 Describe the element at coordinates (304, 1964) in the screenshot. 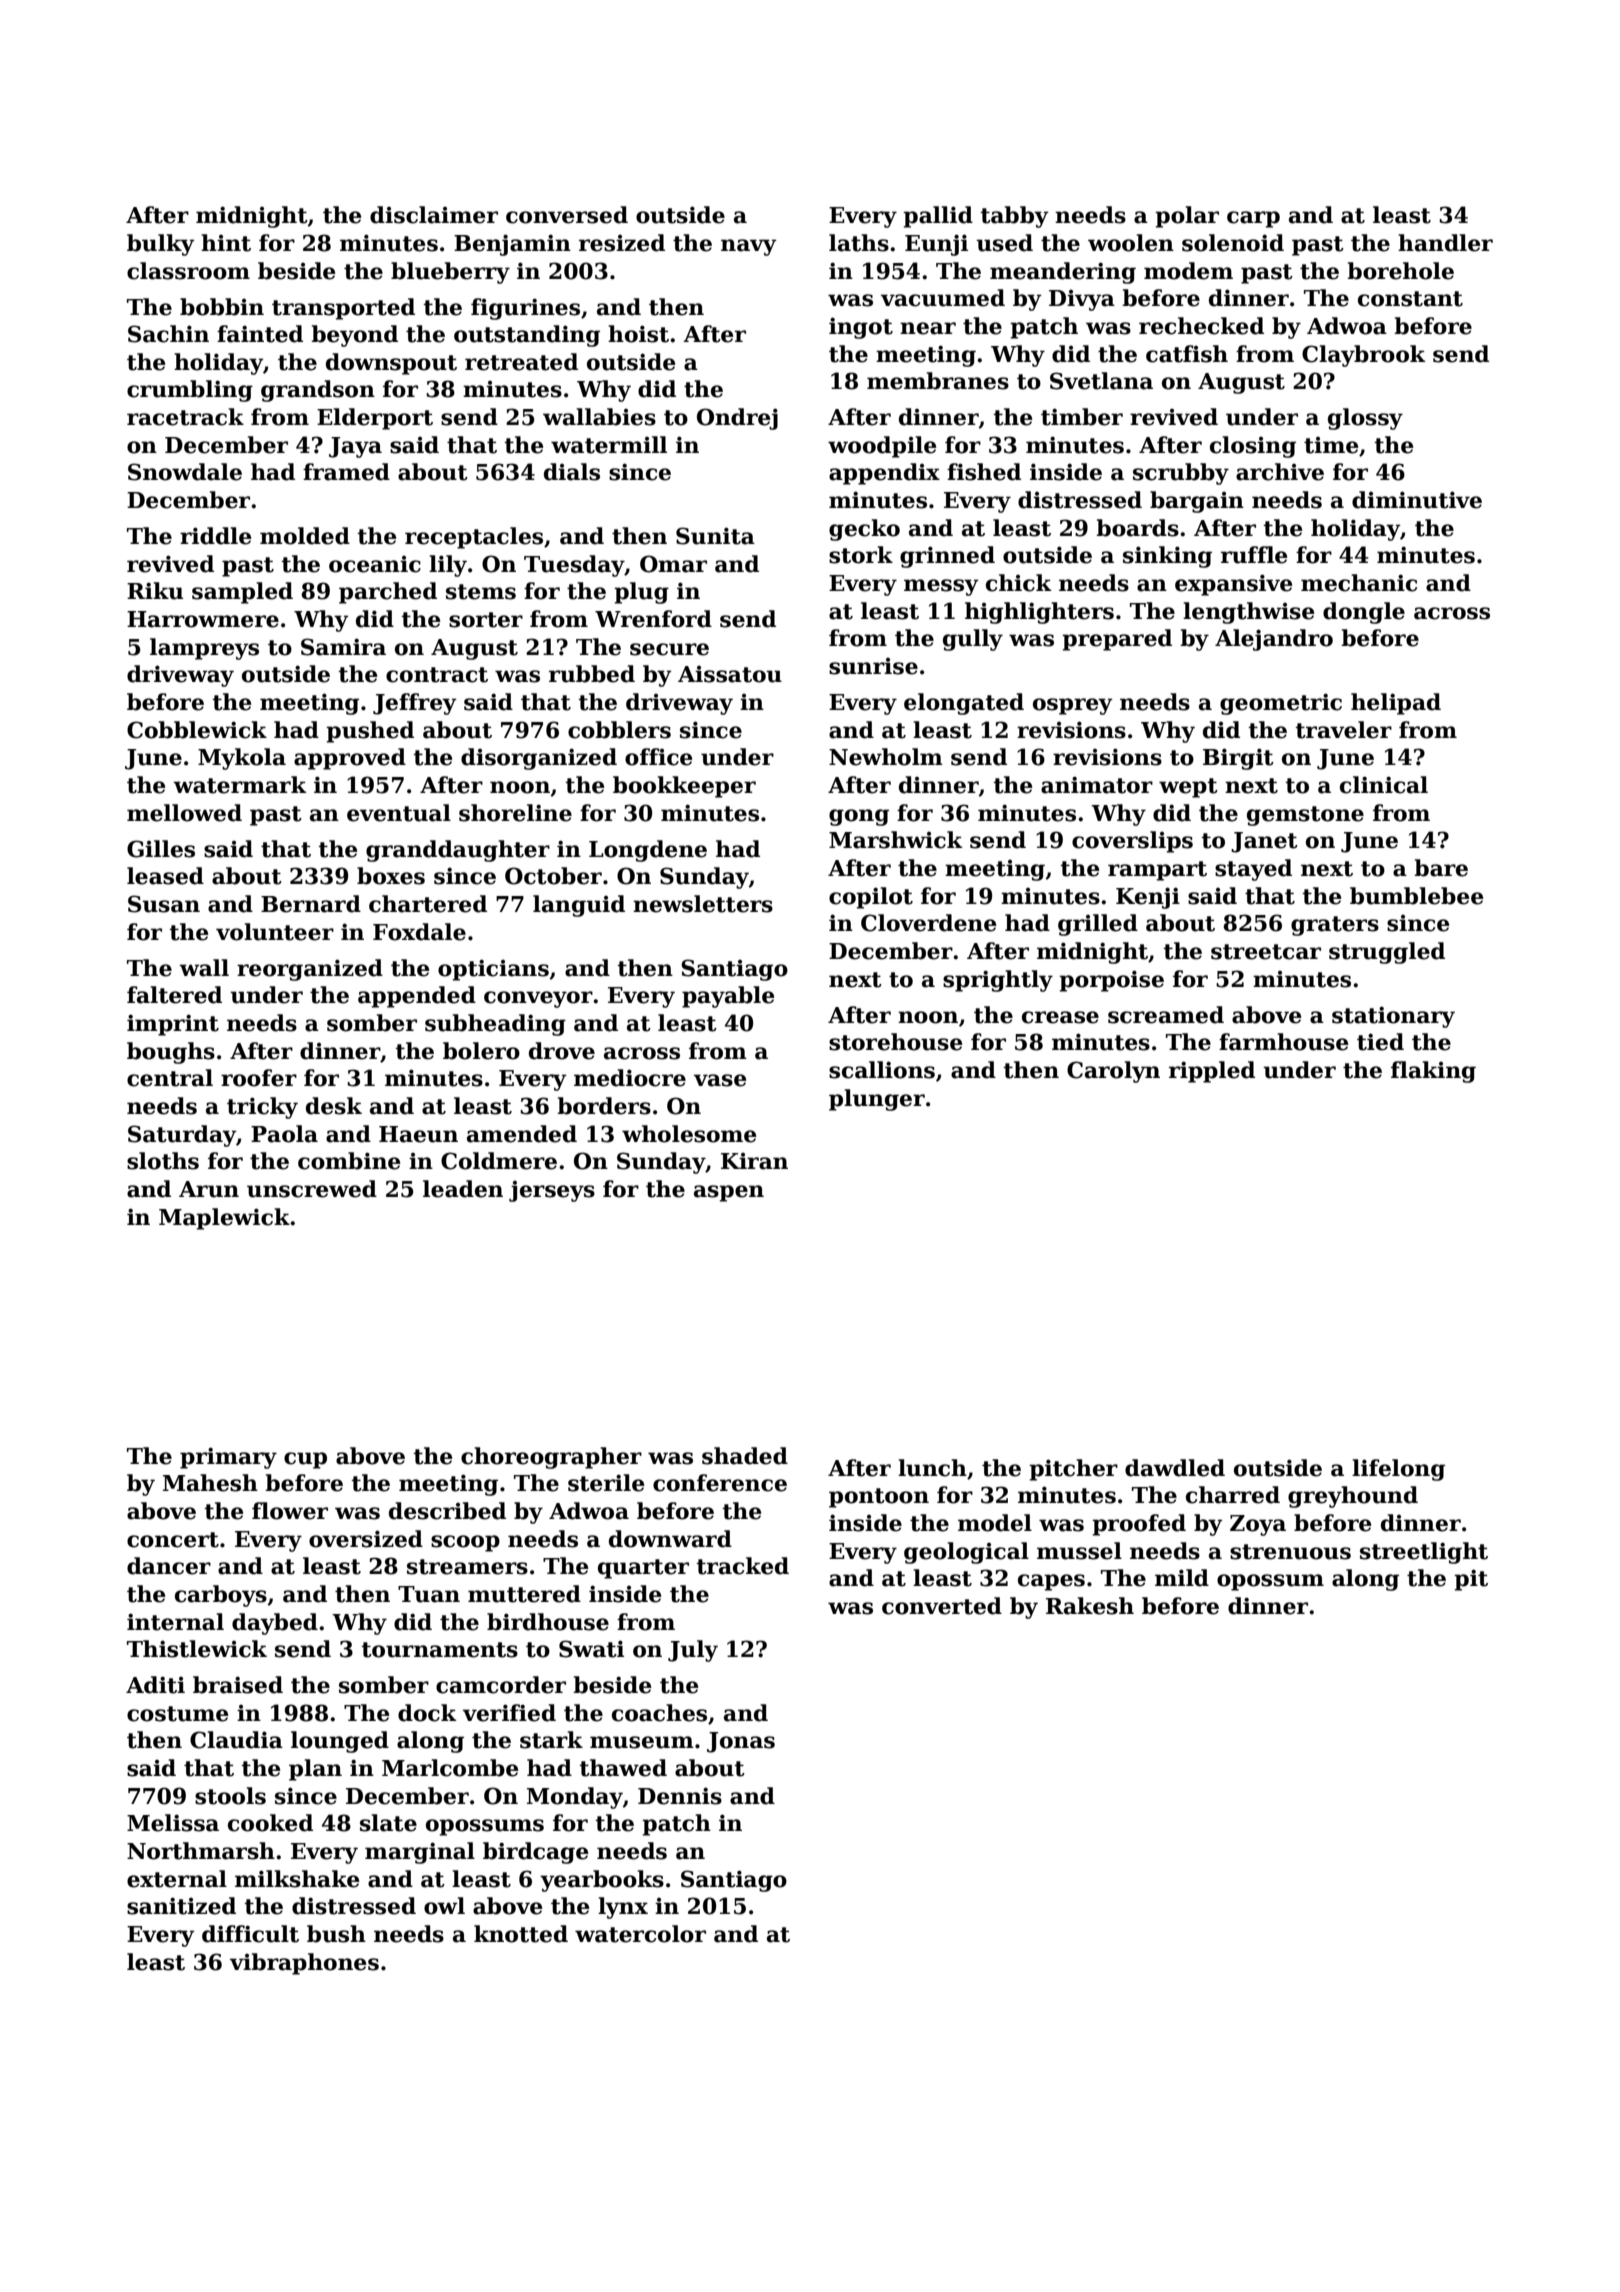

I see `vibraphones` at that location.
